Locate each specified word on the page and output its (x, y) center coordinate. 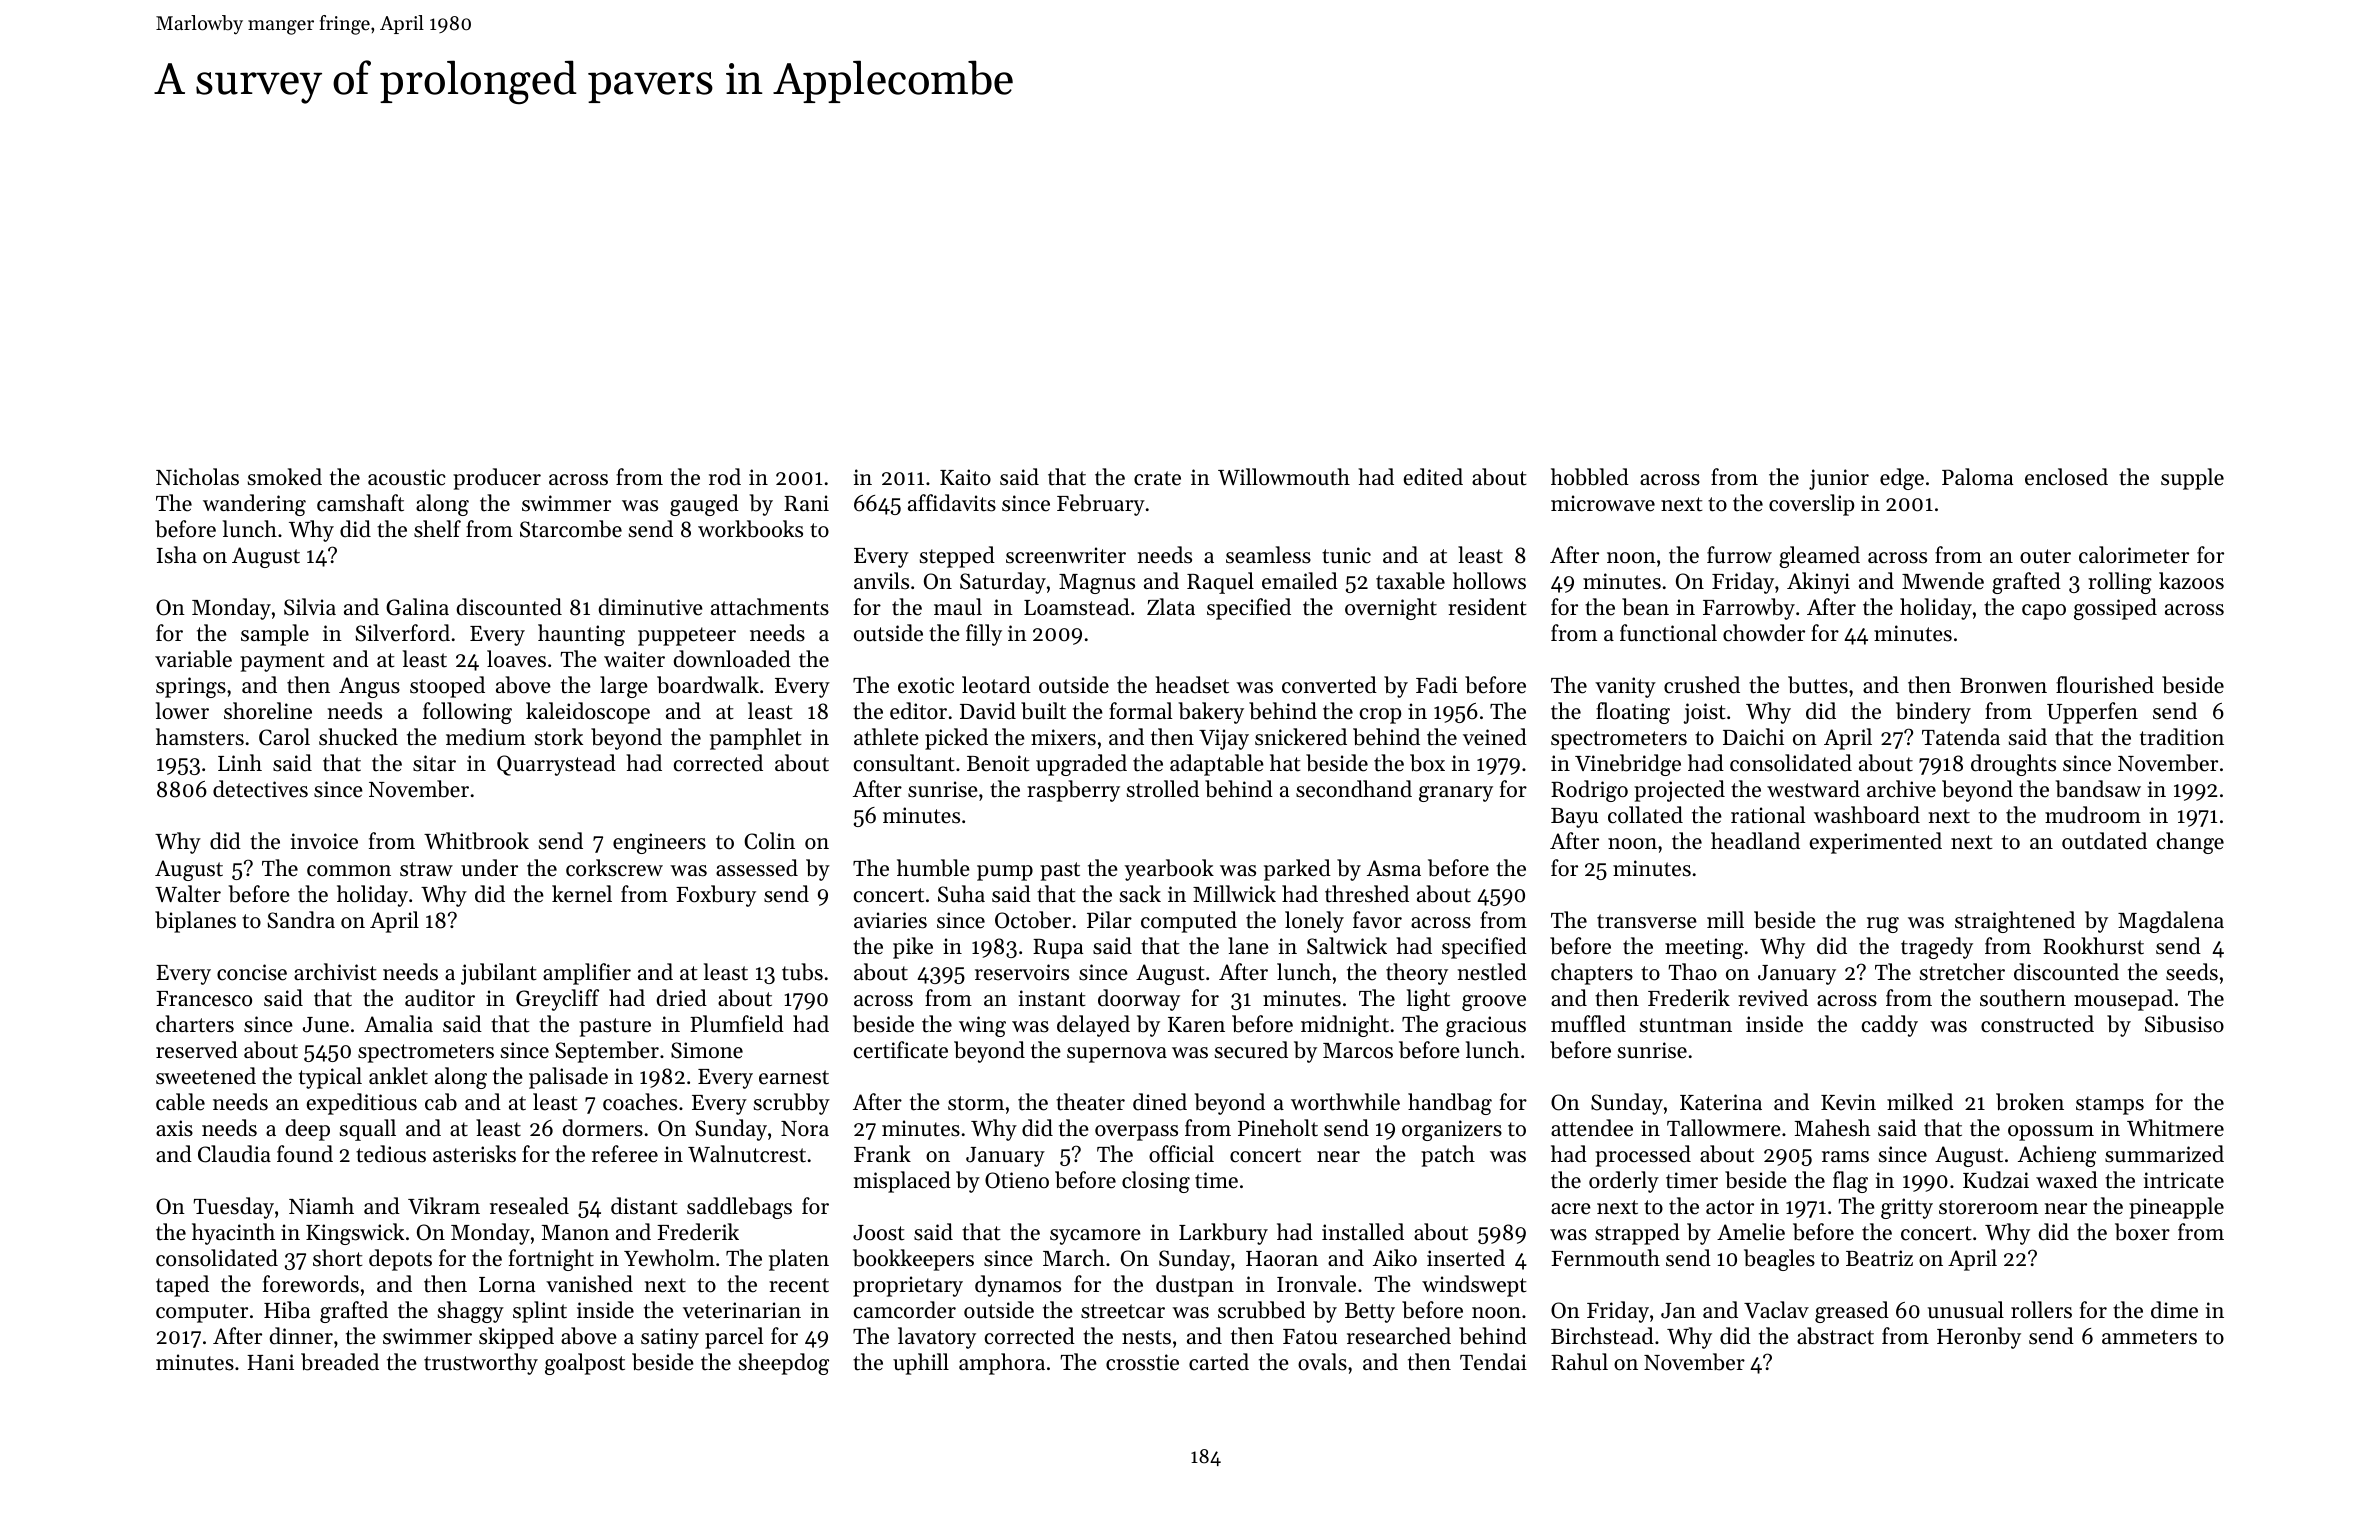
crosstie (1142, 1362)
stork (559, 737)
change (2190, 843)
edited (1433, 477)
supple (2192, 479)
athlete (886, 737)
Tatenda (1961, 737)
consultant (904, 763)
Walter (188, 894)
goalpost (585, 1364)
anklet (398, 1076)
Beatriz (1879, 1258)
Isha (177, 555)
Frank (882, 1153)
